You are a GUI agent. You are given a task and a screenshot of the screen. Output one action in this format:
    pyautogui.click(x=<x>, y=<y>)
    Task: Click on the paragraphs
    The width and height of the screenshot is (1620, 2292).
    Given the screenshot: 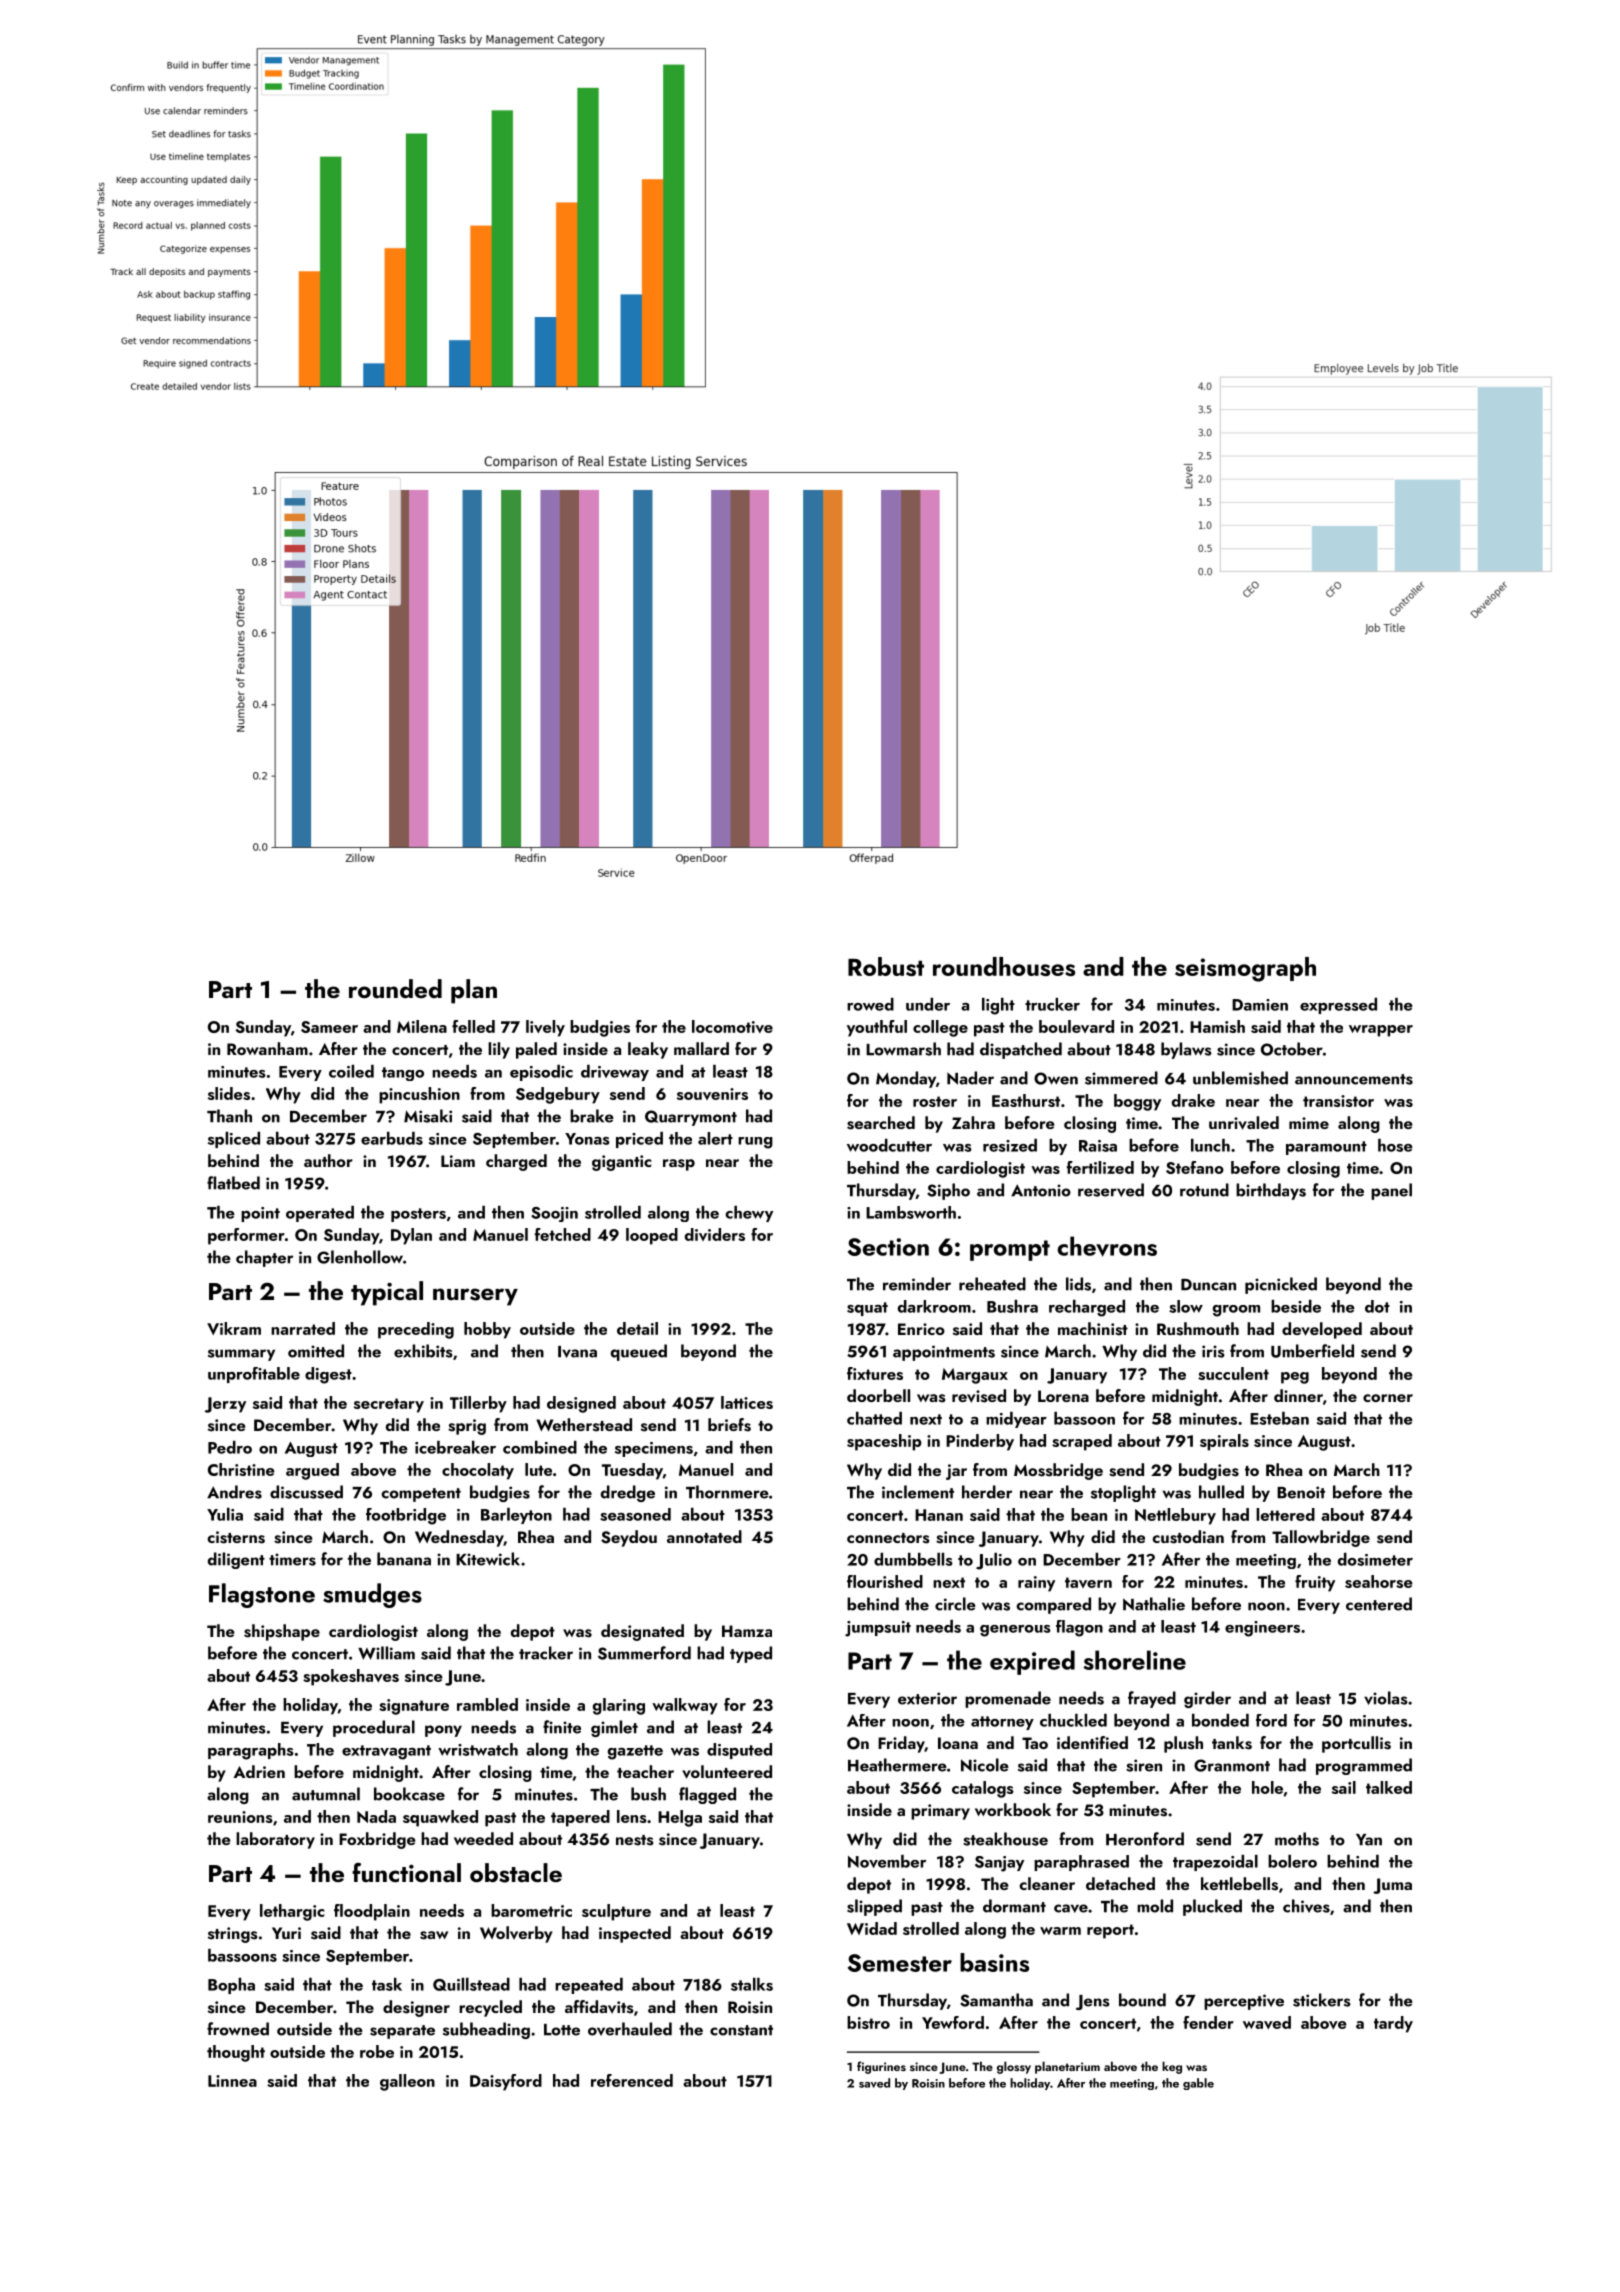 What is the action you would take?
    pyautogui.click(x=251, y=1751)
